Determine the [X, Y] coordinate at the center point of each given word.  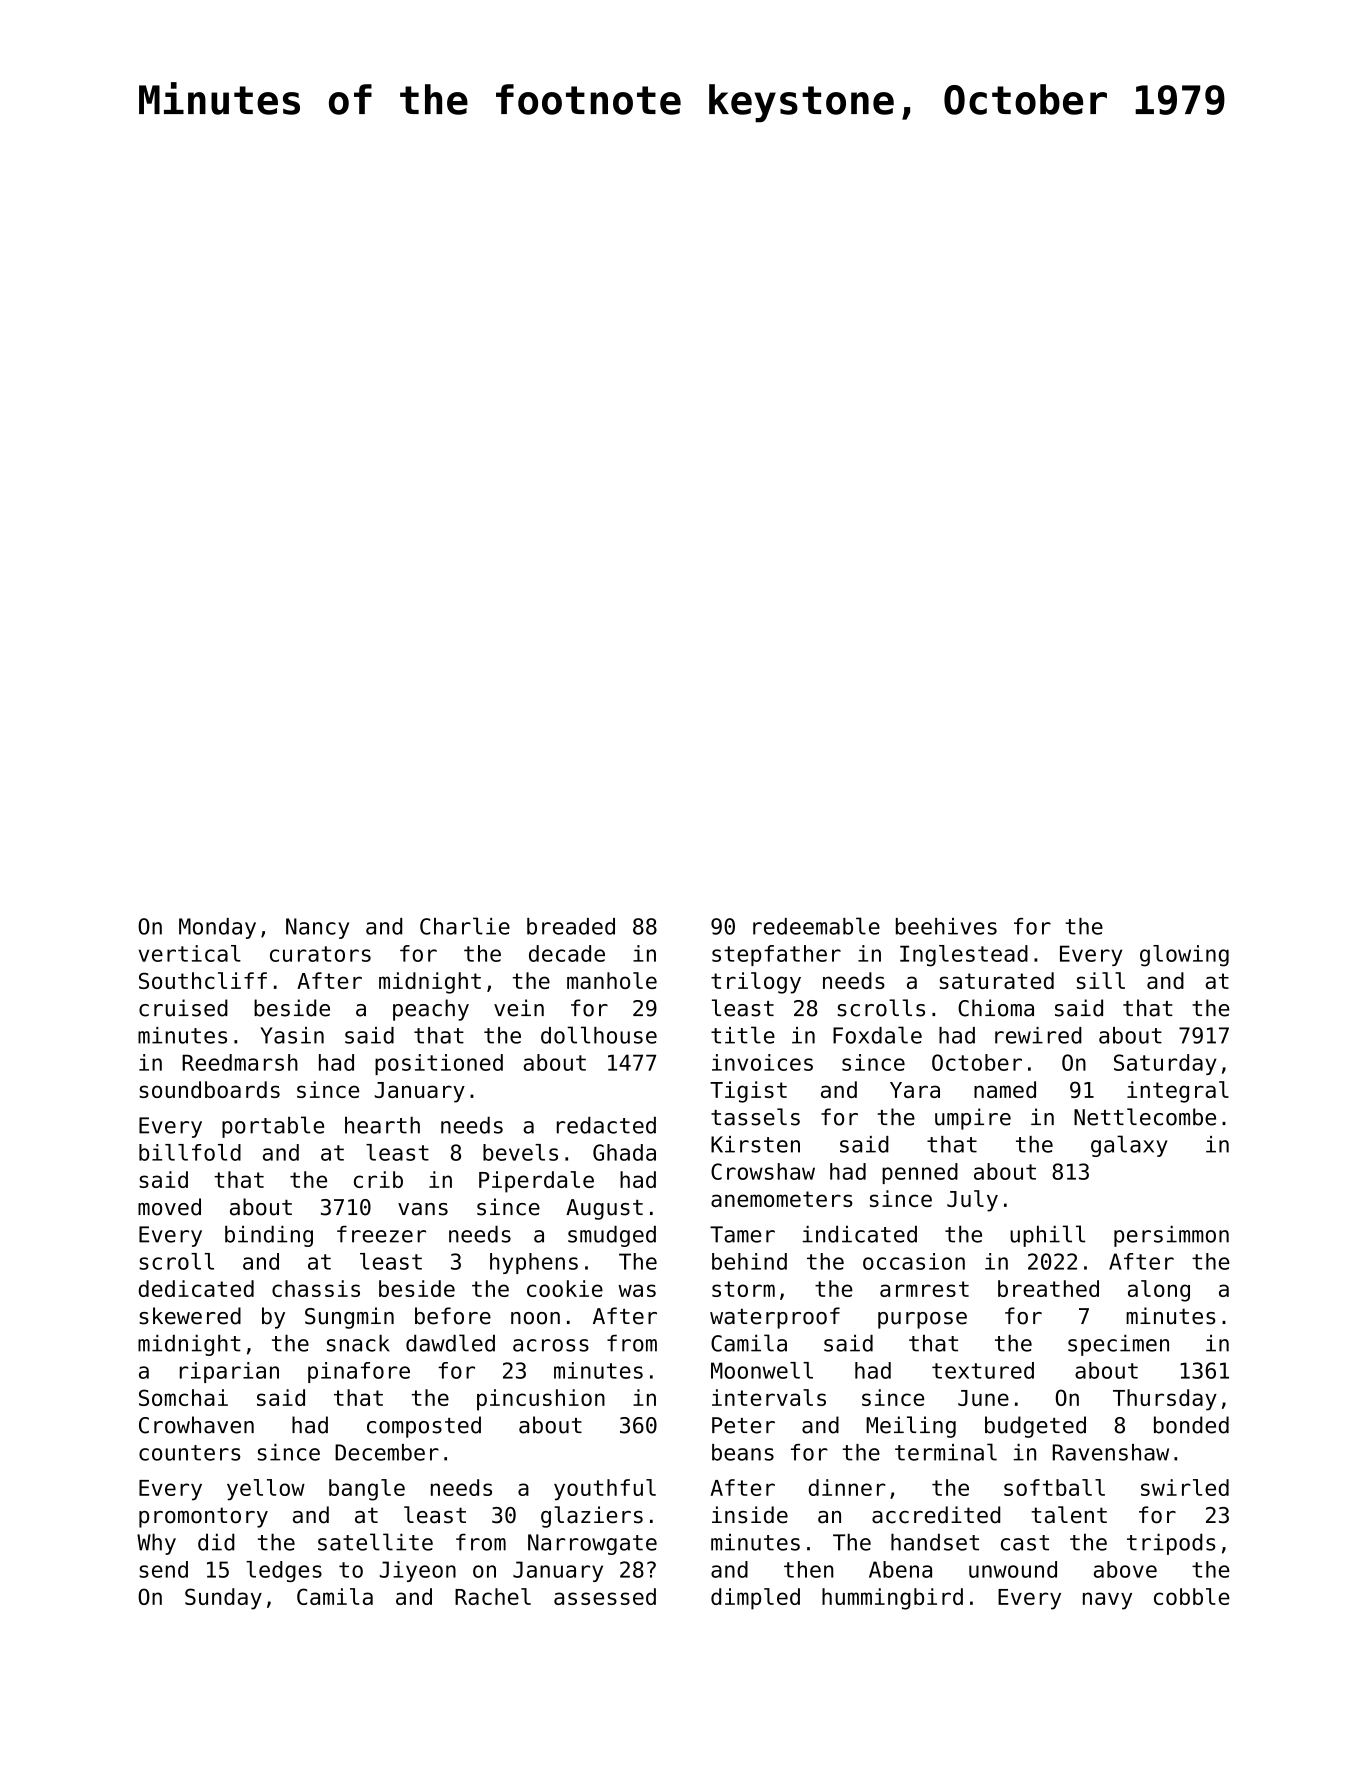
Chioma [996, 1008]
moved [169, 1207]
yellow [266, 1490]
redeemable [816, 926]
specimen [1118, 1345]
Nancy [317, 928]
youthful [605, 1490]
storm [743, 1289]
